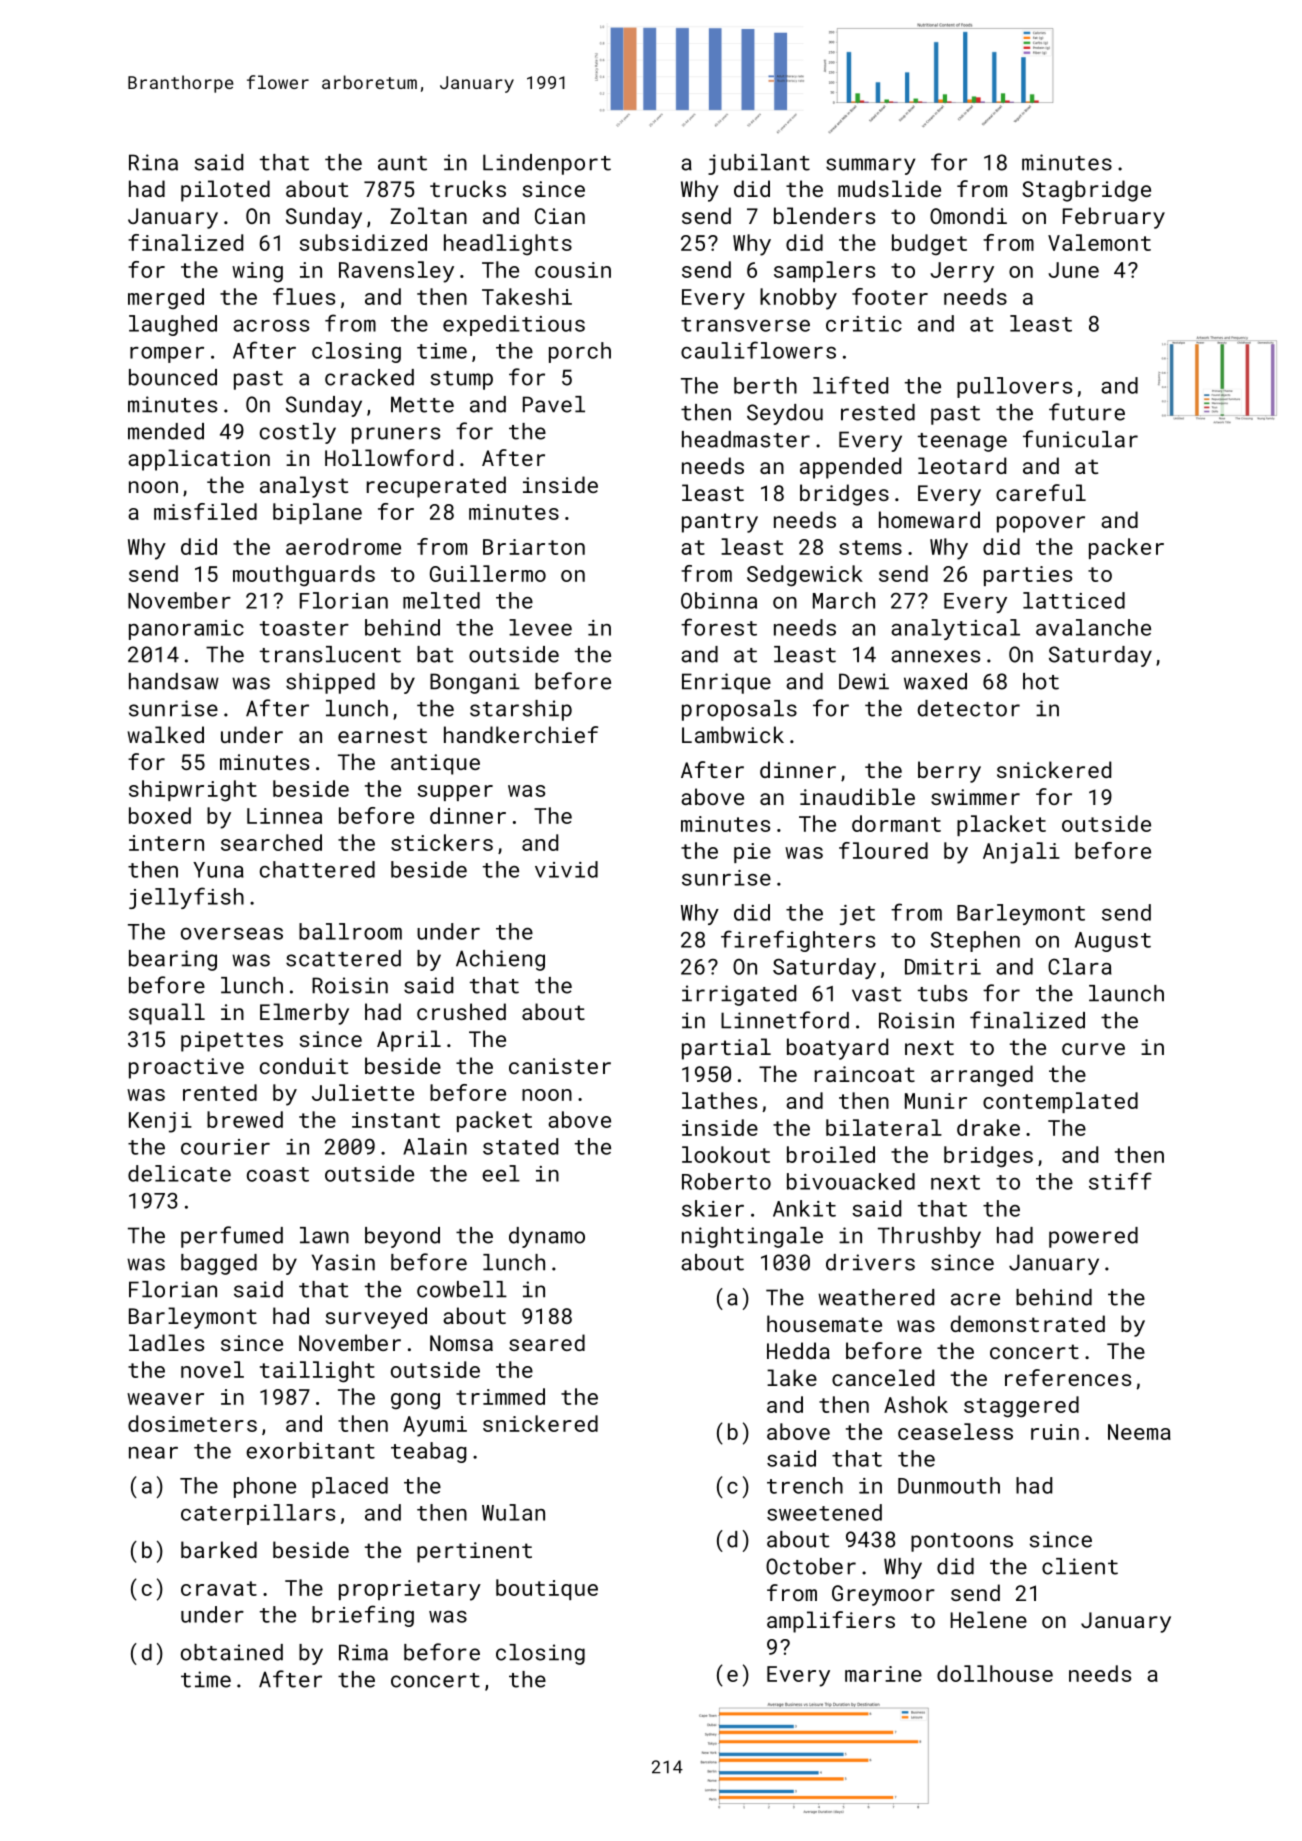  I want to click on Achieng, so click(500, 960).
